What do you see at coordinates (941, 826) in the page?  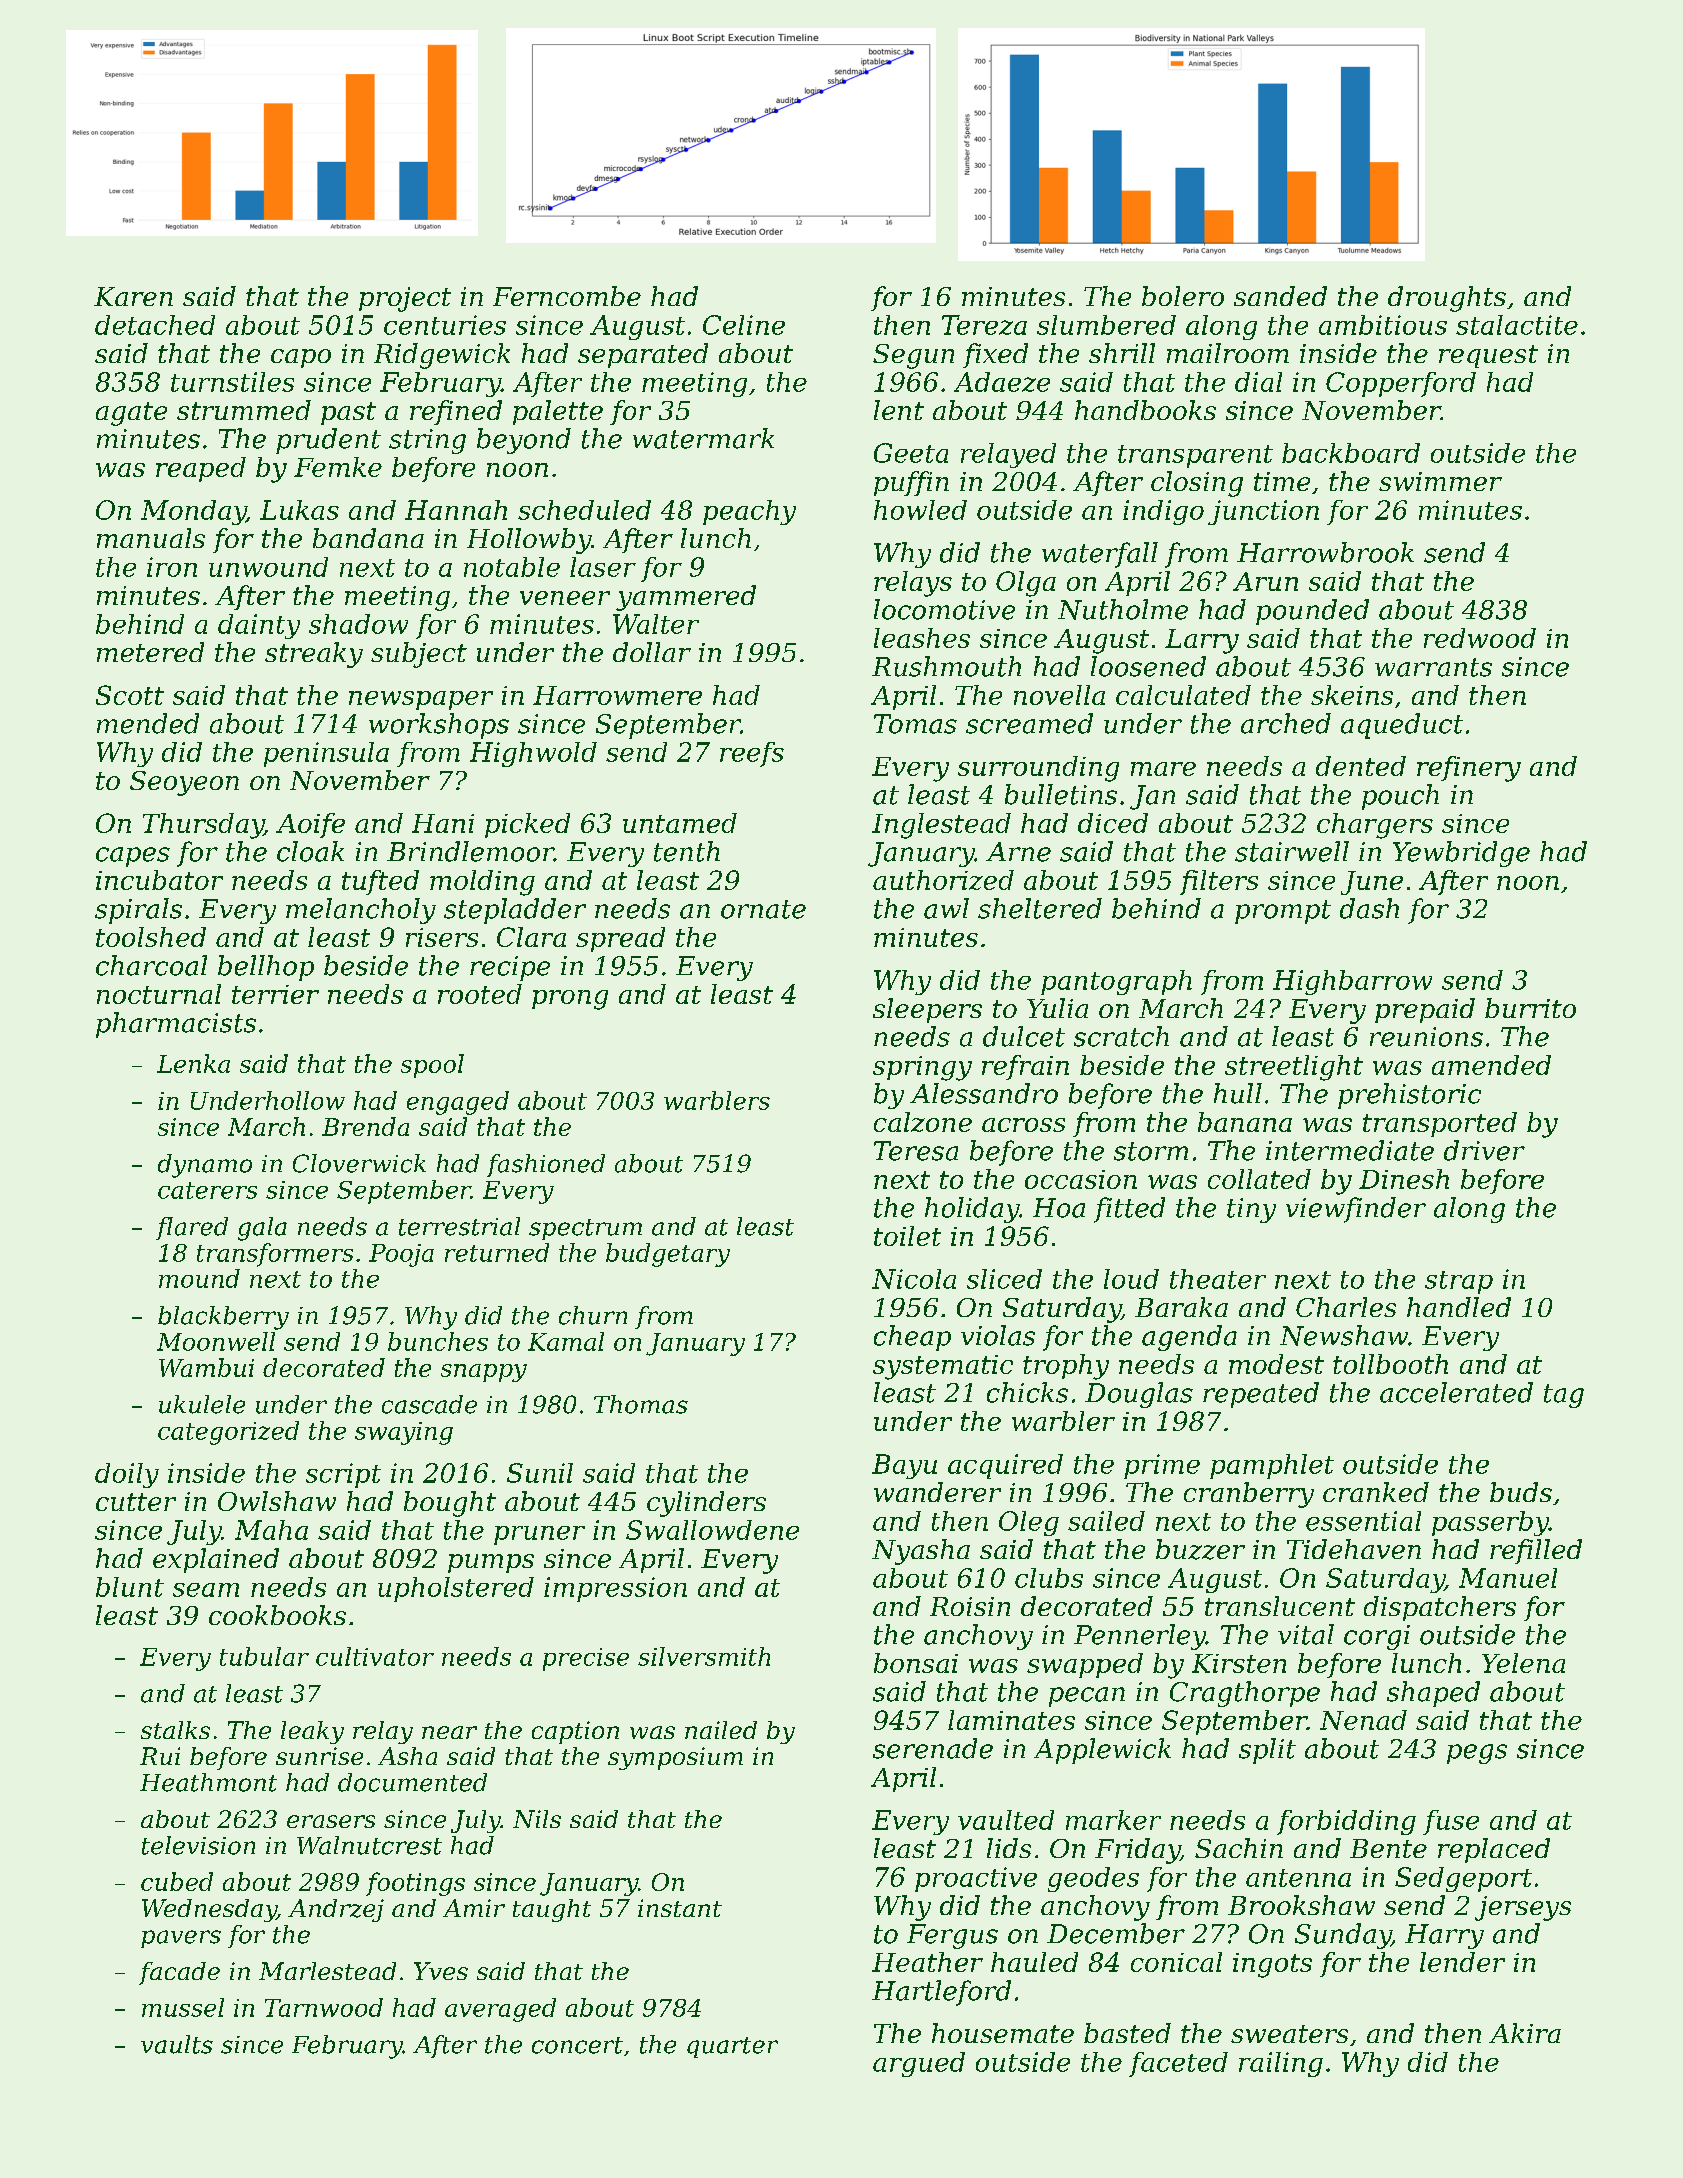 I see `Inglestead` at bounding box center [941, 826].
